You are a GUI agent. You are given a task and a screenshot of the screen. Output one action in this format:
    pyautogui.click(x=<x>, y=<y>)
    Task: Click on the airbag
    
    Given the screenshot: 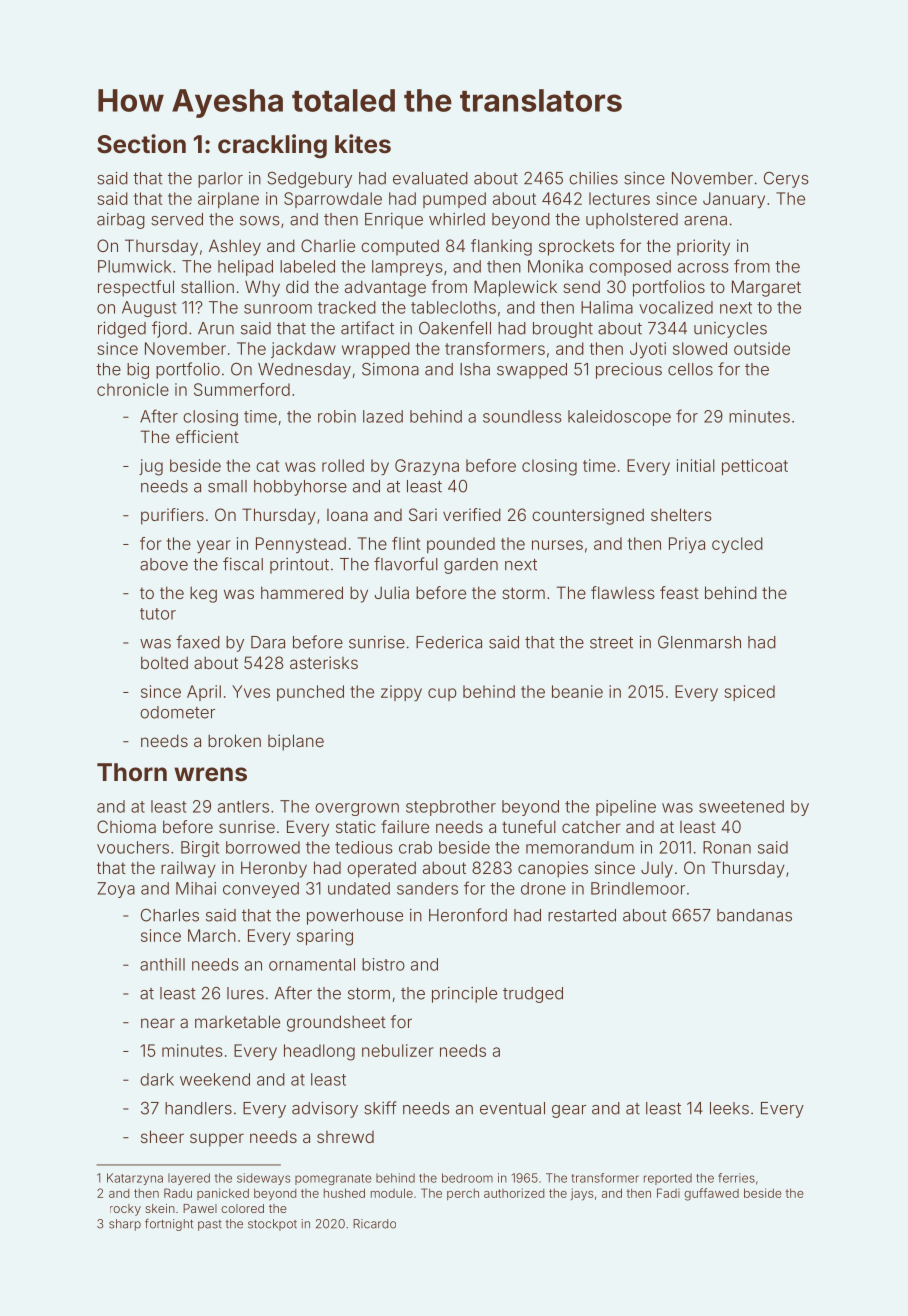 What is the action you would take?
    pyautogui.click(x=121, y=221)
